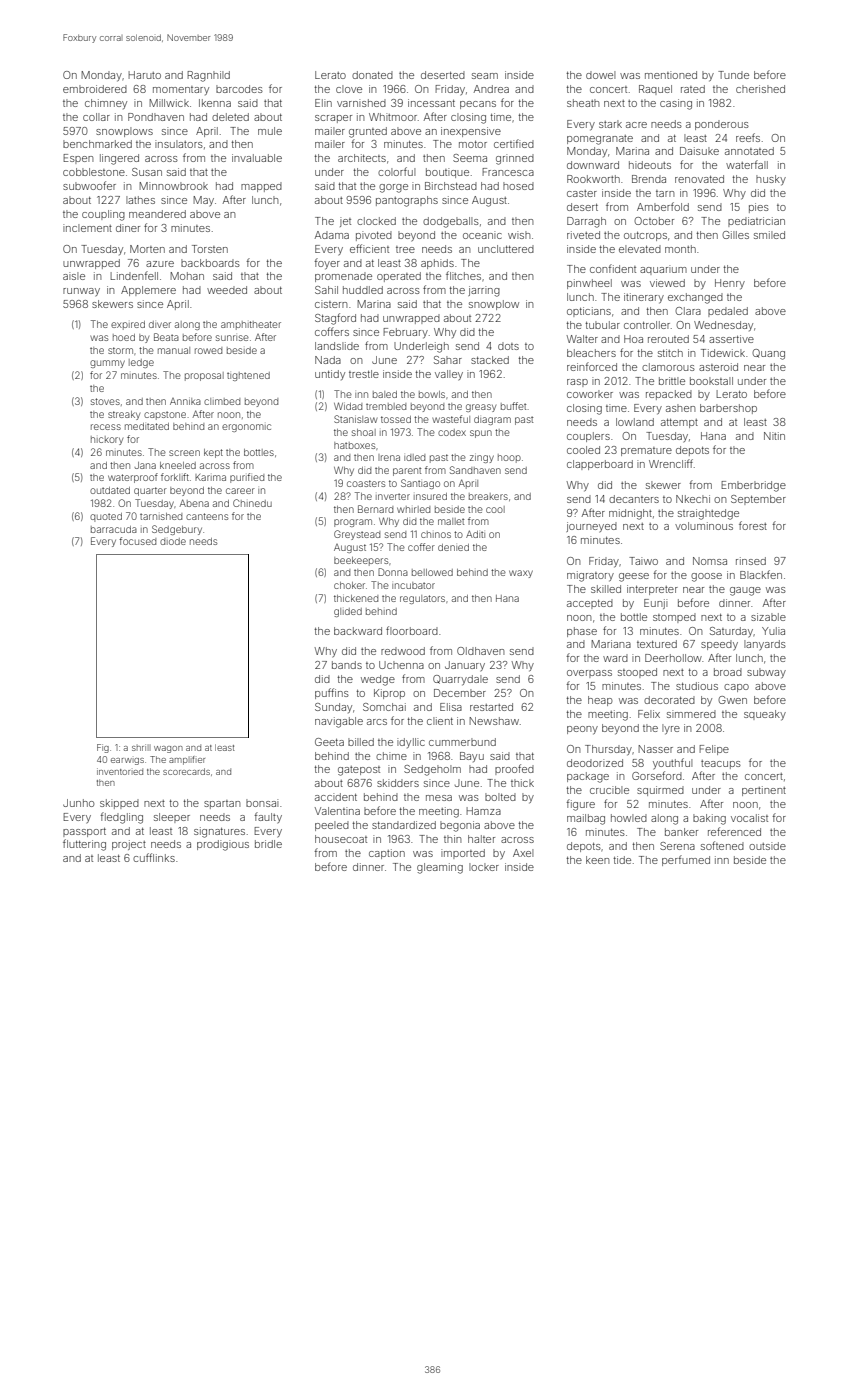 Image resolution: width=849 pixels, height=1400 pixels. What do you see at coordinates (372, 75) in the page?
I see `donated` at bounding box center [372, 75].
